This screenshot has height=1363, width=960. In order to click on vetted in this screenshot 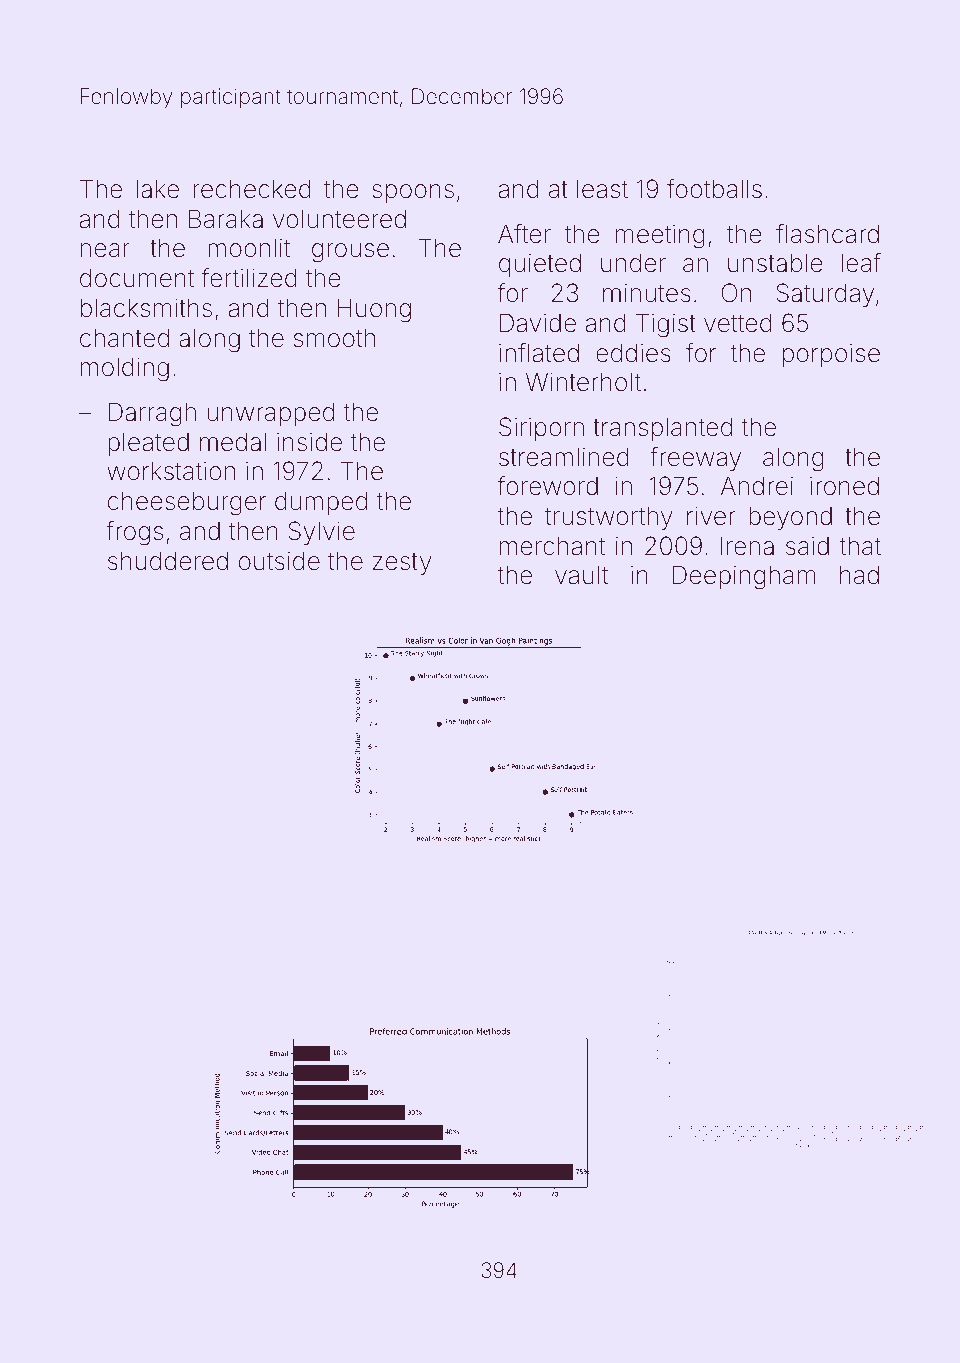, I will do `click(738, 323)`.
